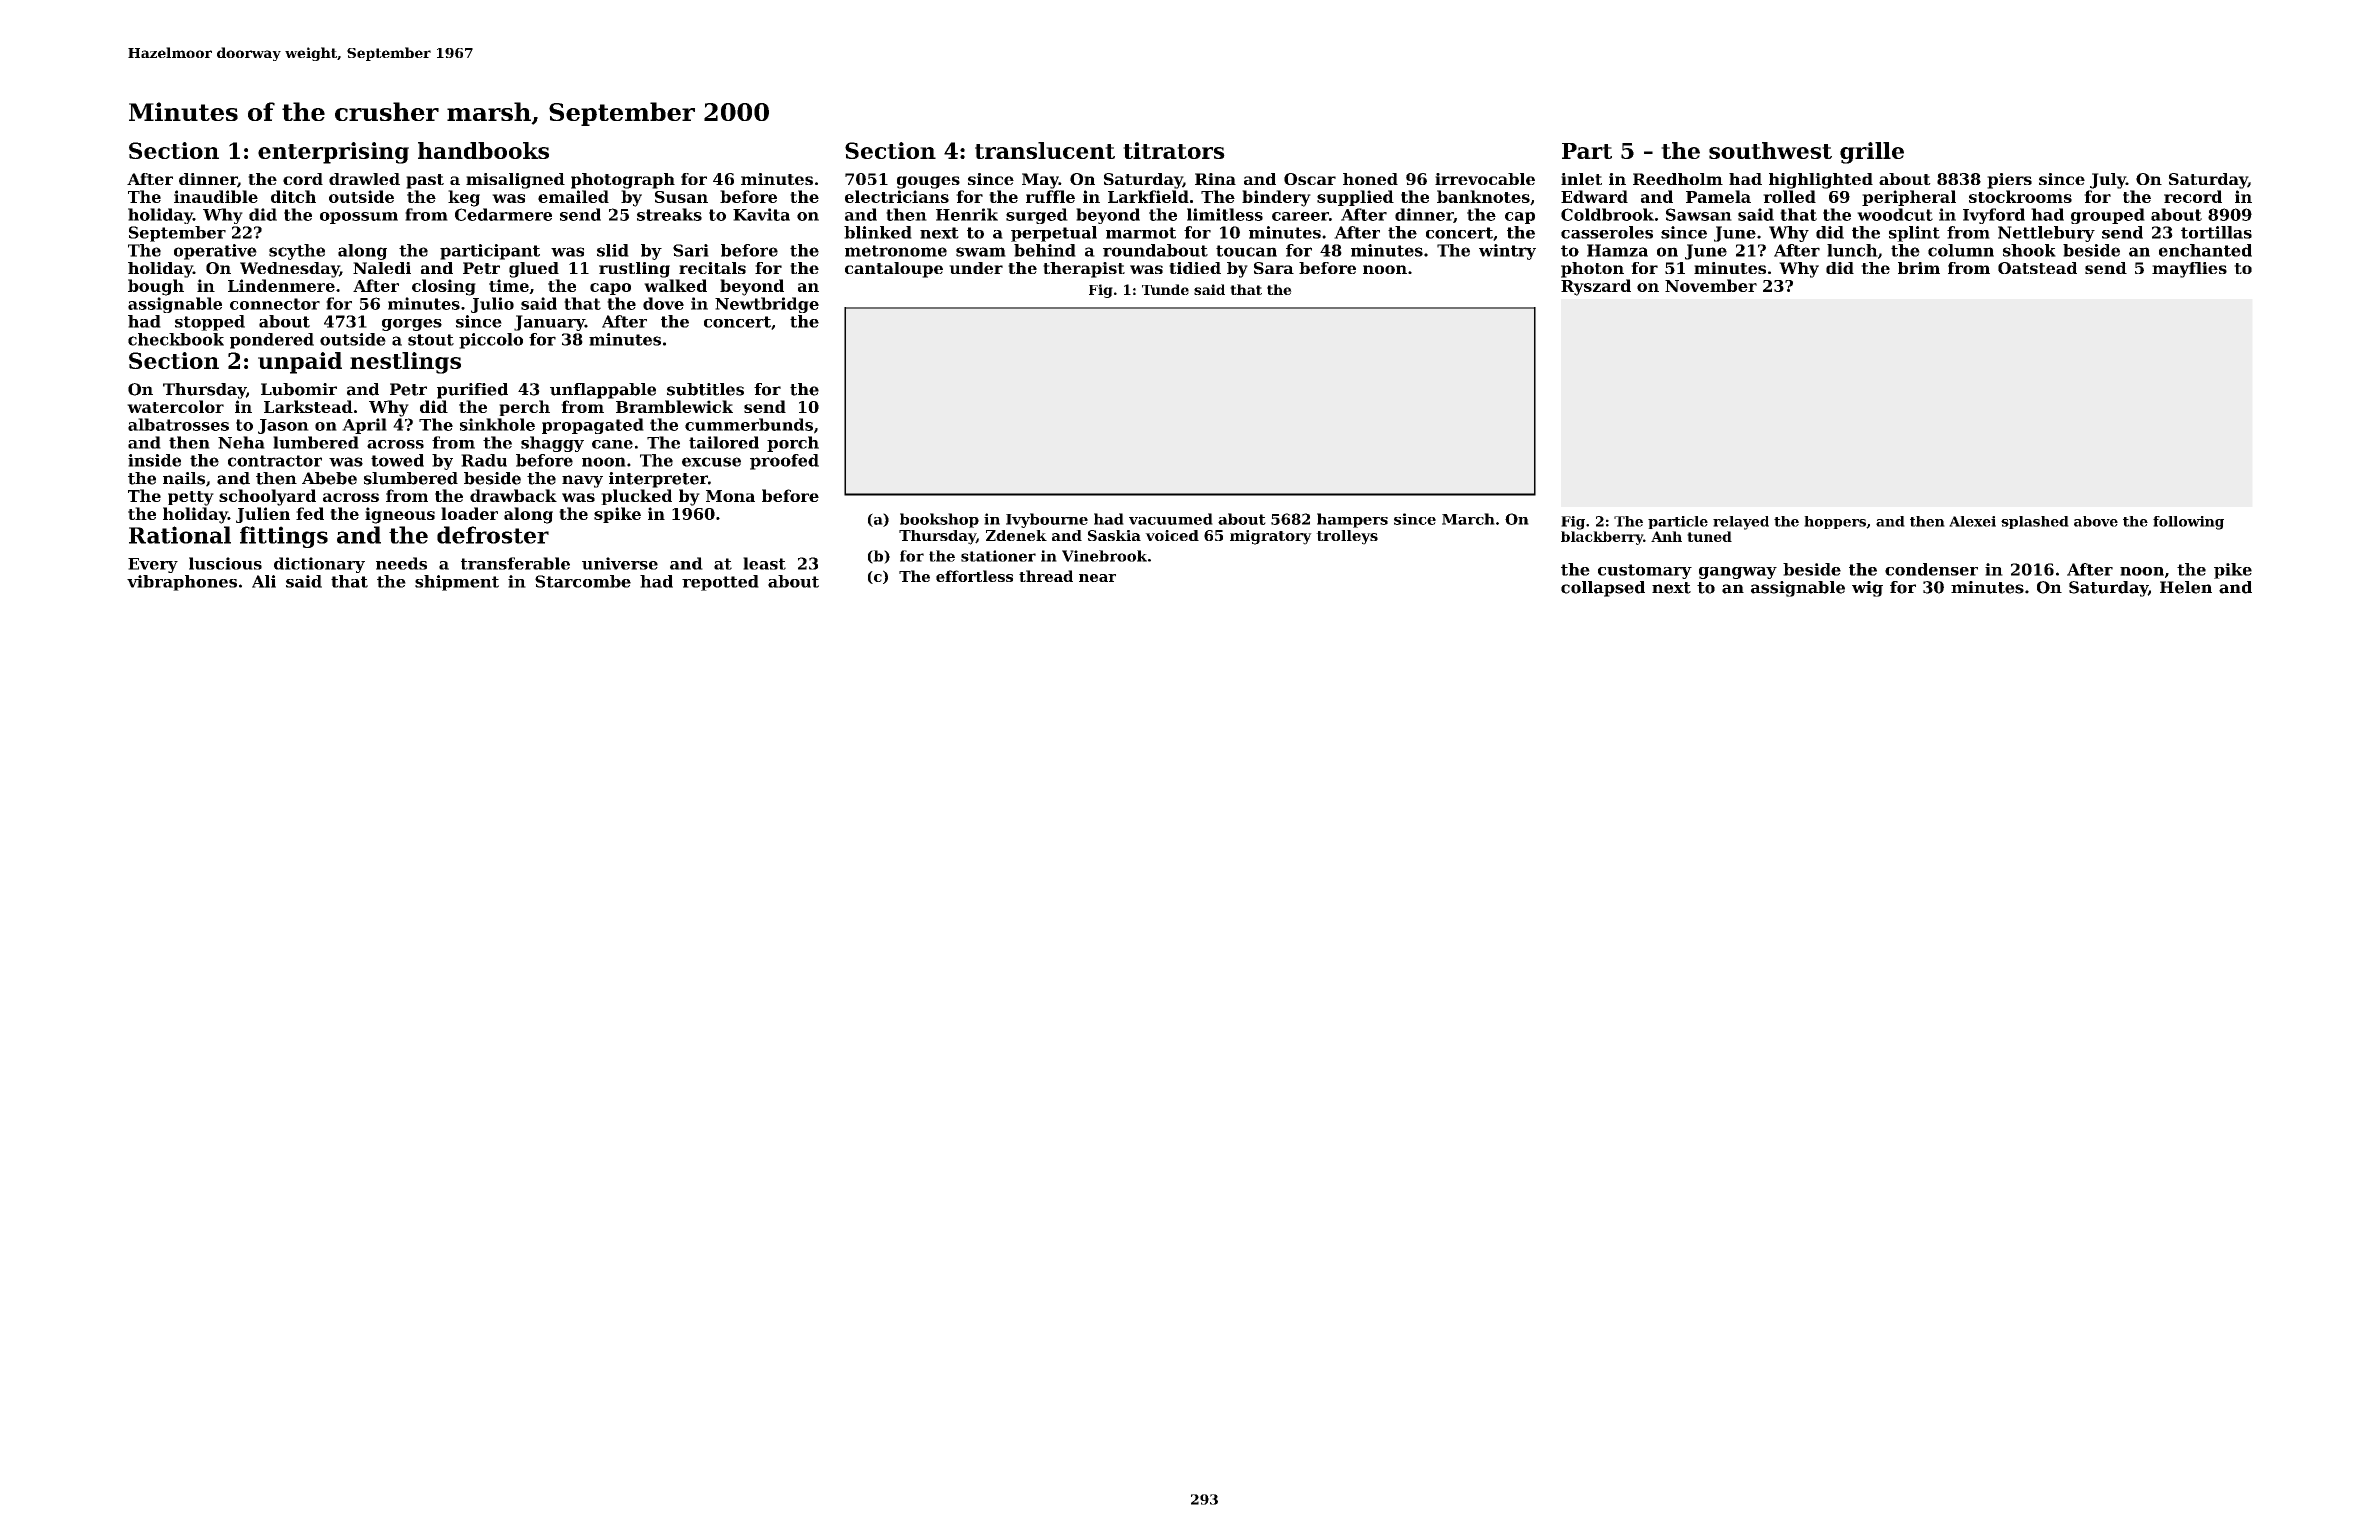 The image size is (2380, 1540). Describe the element at coordinates (1195, 268) in the image. I see `tidied` at that location.
